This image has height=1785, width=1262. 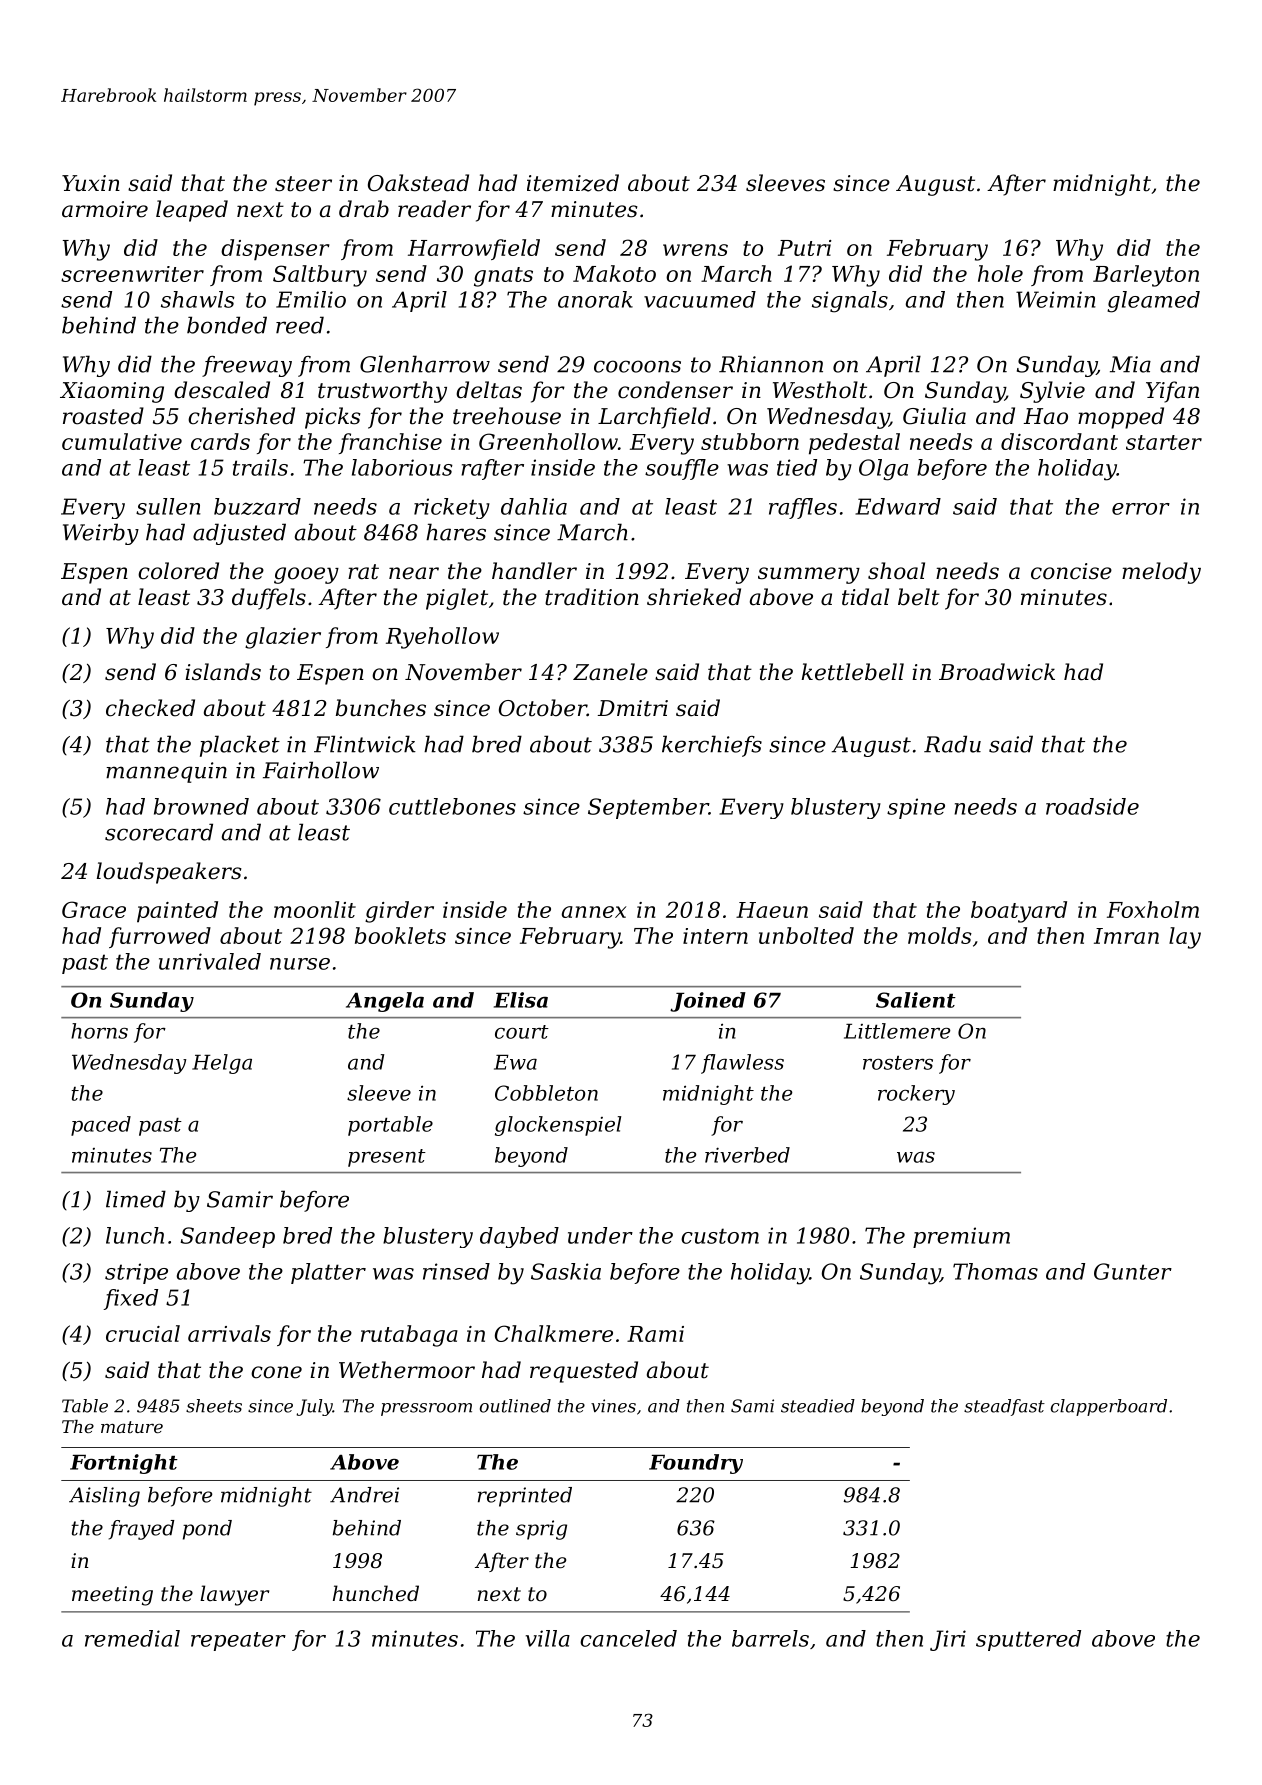 What do you see at coordinates (534, 506) in the image?
I see `dahlia` at bounding box center [534, 506].
